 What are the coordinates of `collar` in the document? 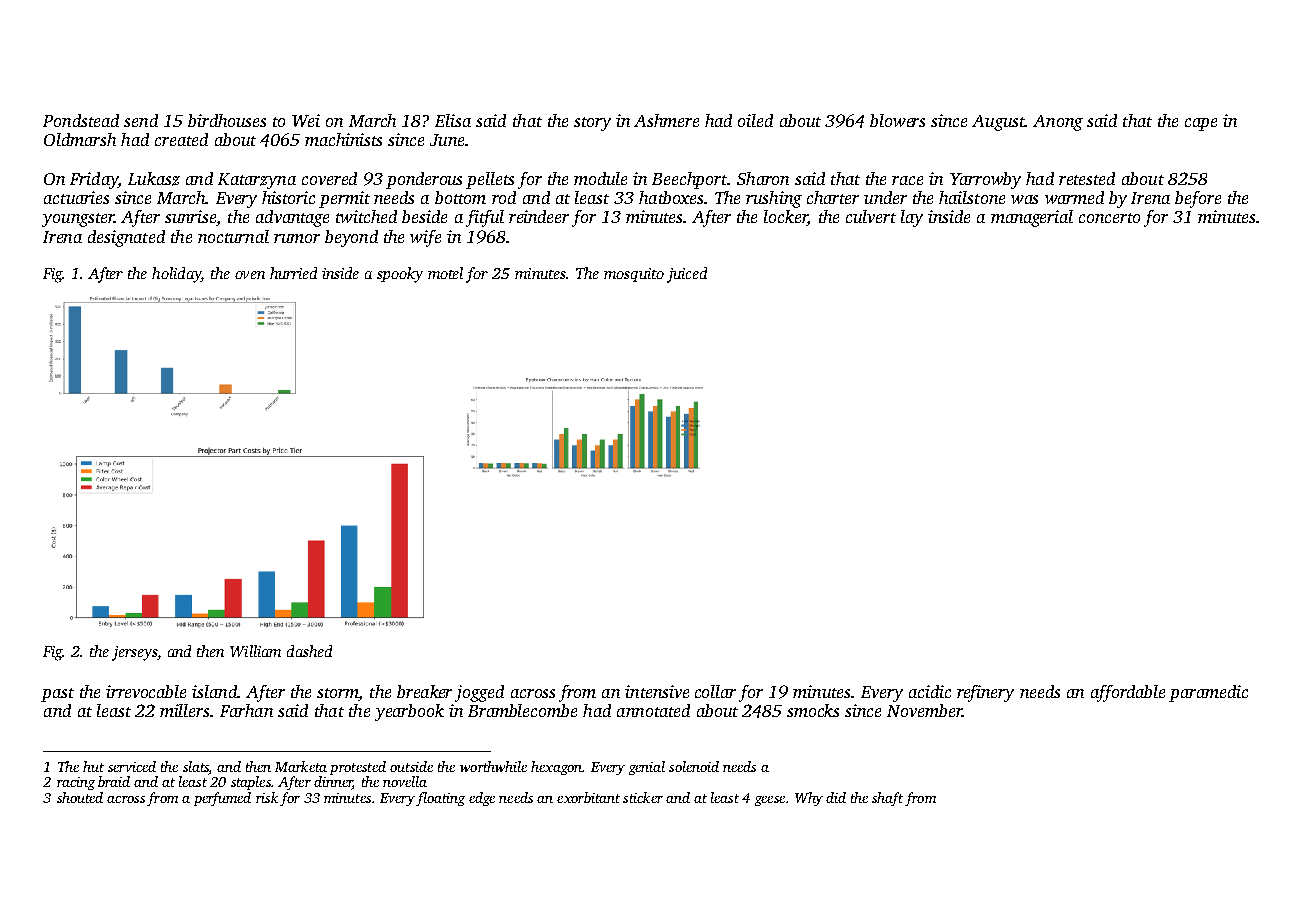 It's located at (715, 691).
